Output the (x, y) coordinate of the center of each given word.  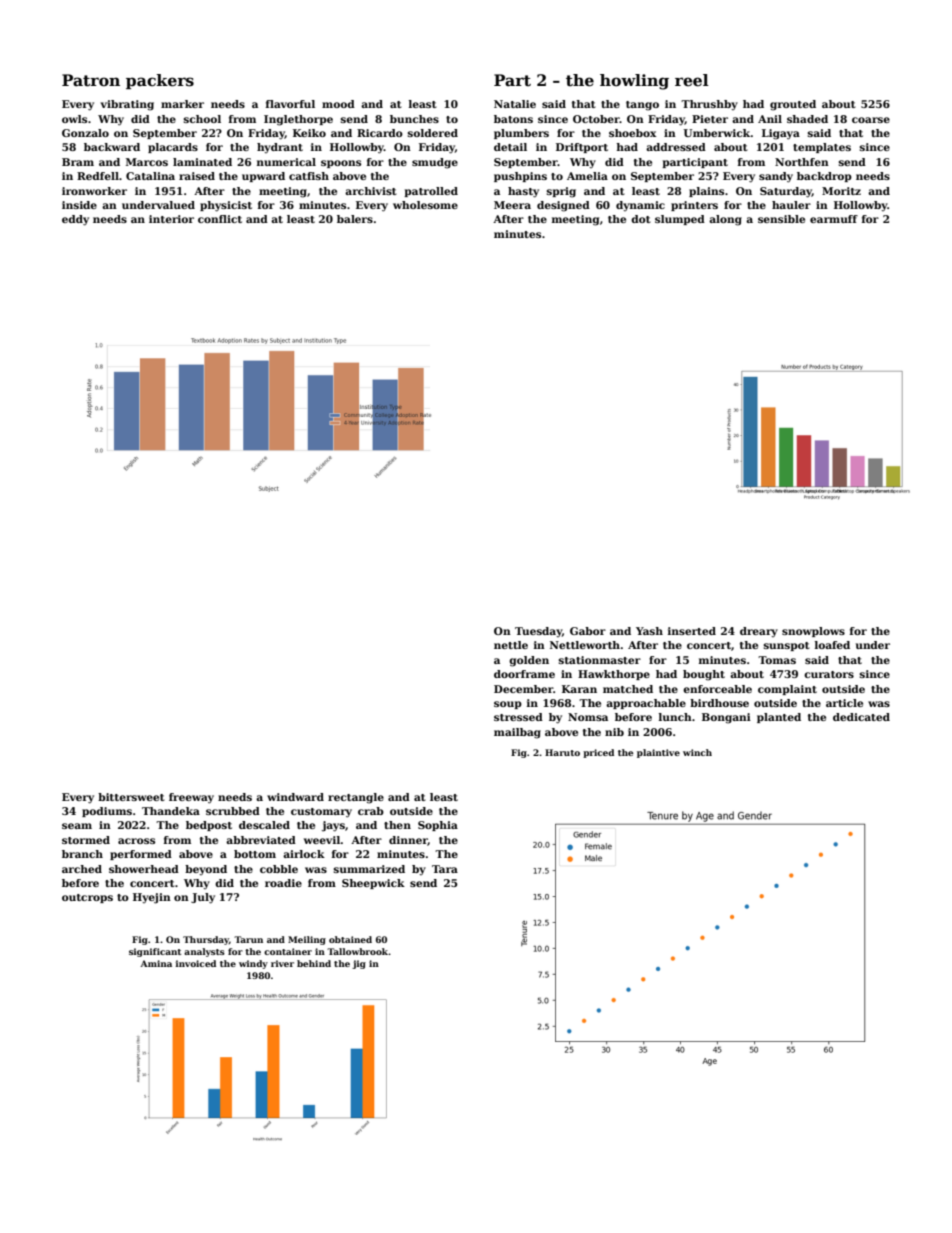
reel (692, 80)
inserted (692, 631)
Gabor (588, 631)
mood (338, 104)
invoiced (196, 963)
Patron (91, 80)
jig (359, 964)
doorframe (524, 674)
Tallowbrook (358, 951)
